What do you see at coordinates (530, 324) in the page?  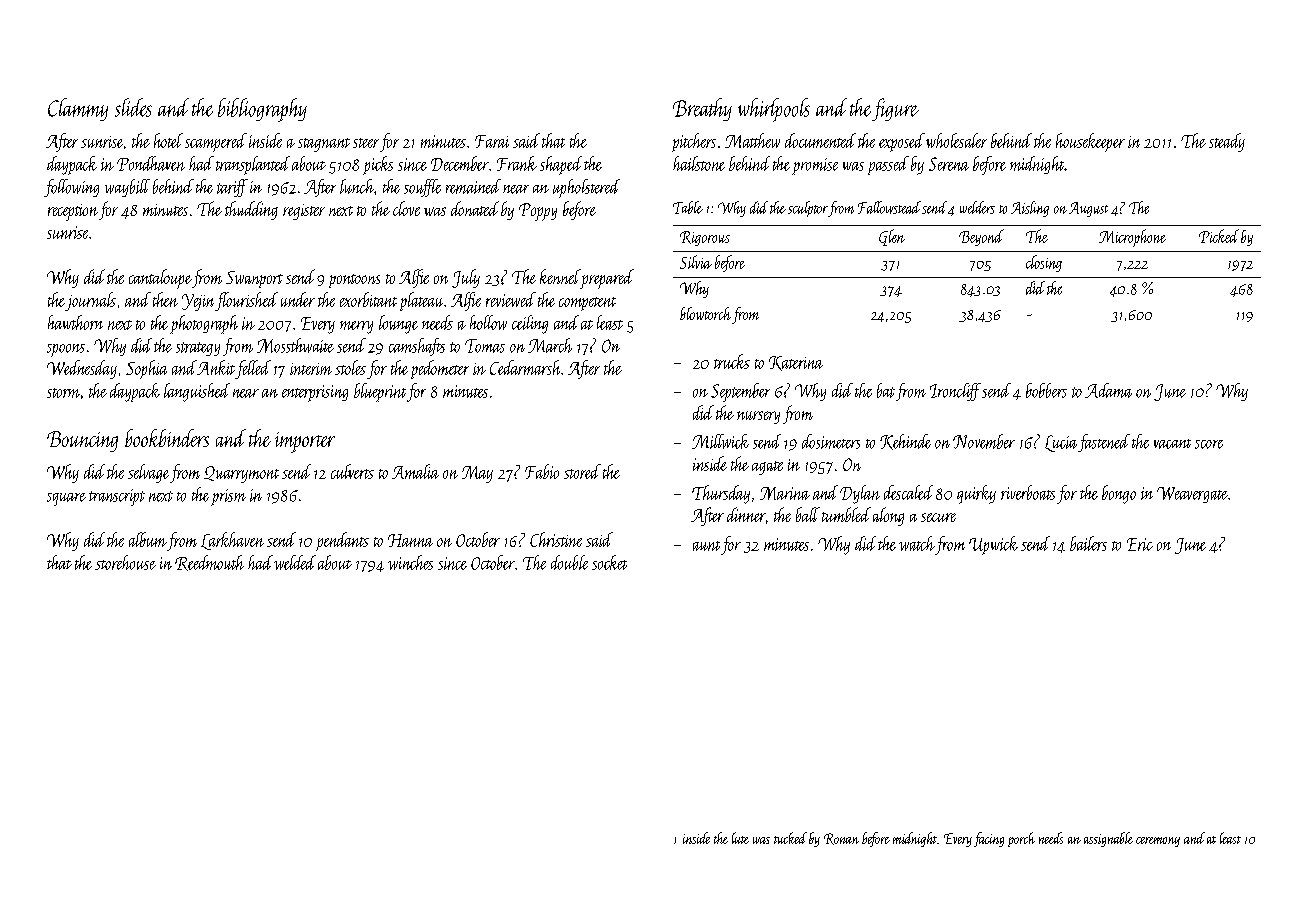 I see `ceiling` at bounding box center [530, 324].
